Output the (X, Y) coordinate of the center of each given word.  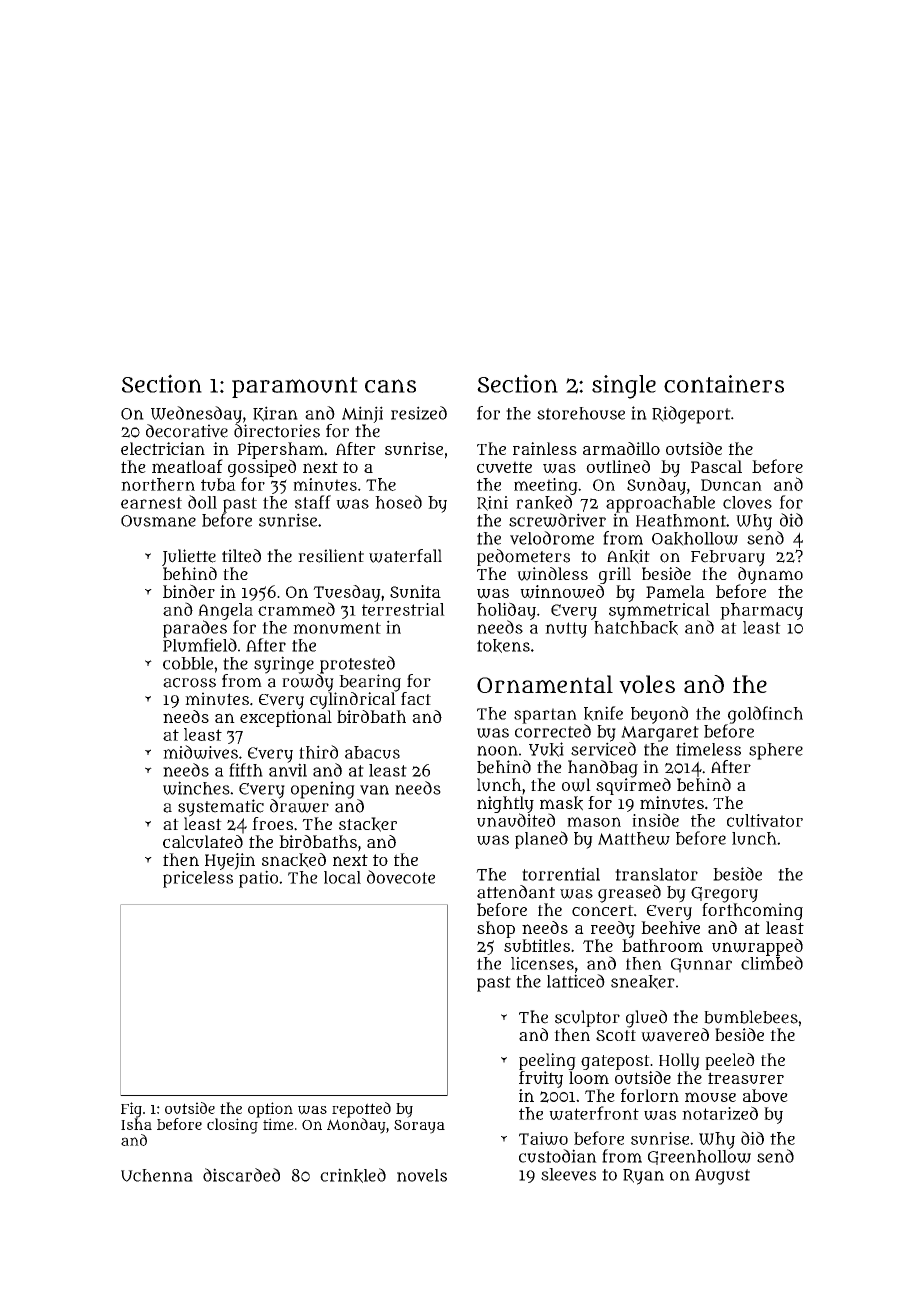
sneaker (643, 982)
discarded (241, 1175)
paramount (295, 387)
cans (390, 386)
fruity (541, 1079)
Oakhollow (695, 539)
